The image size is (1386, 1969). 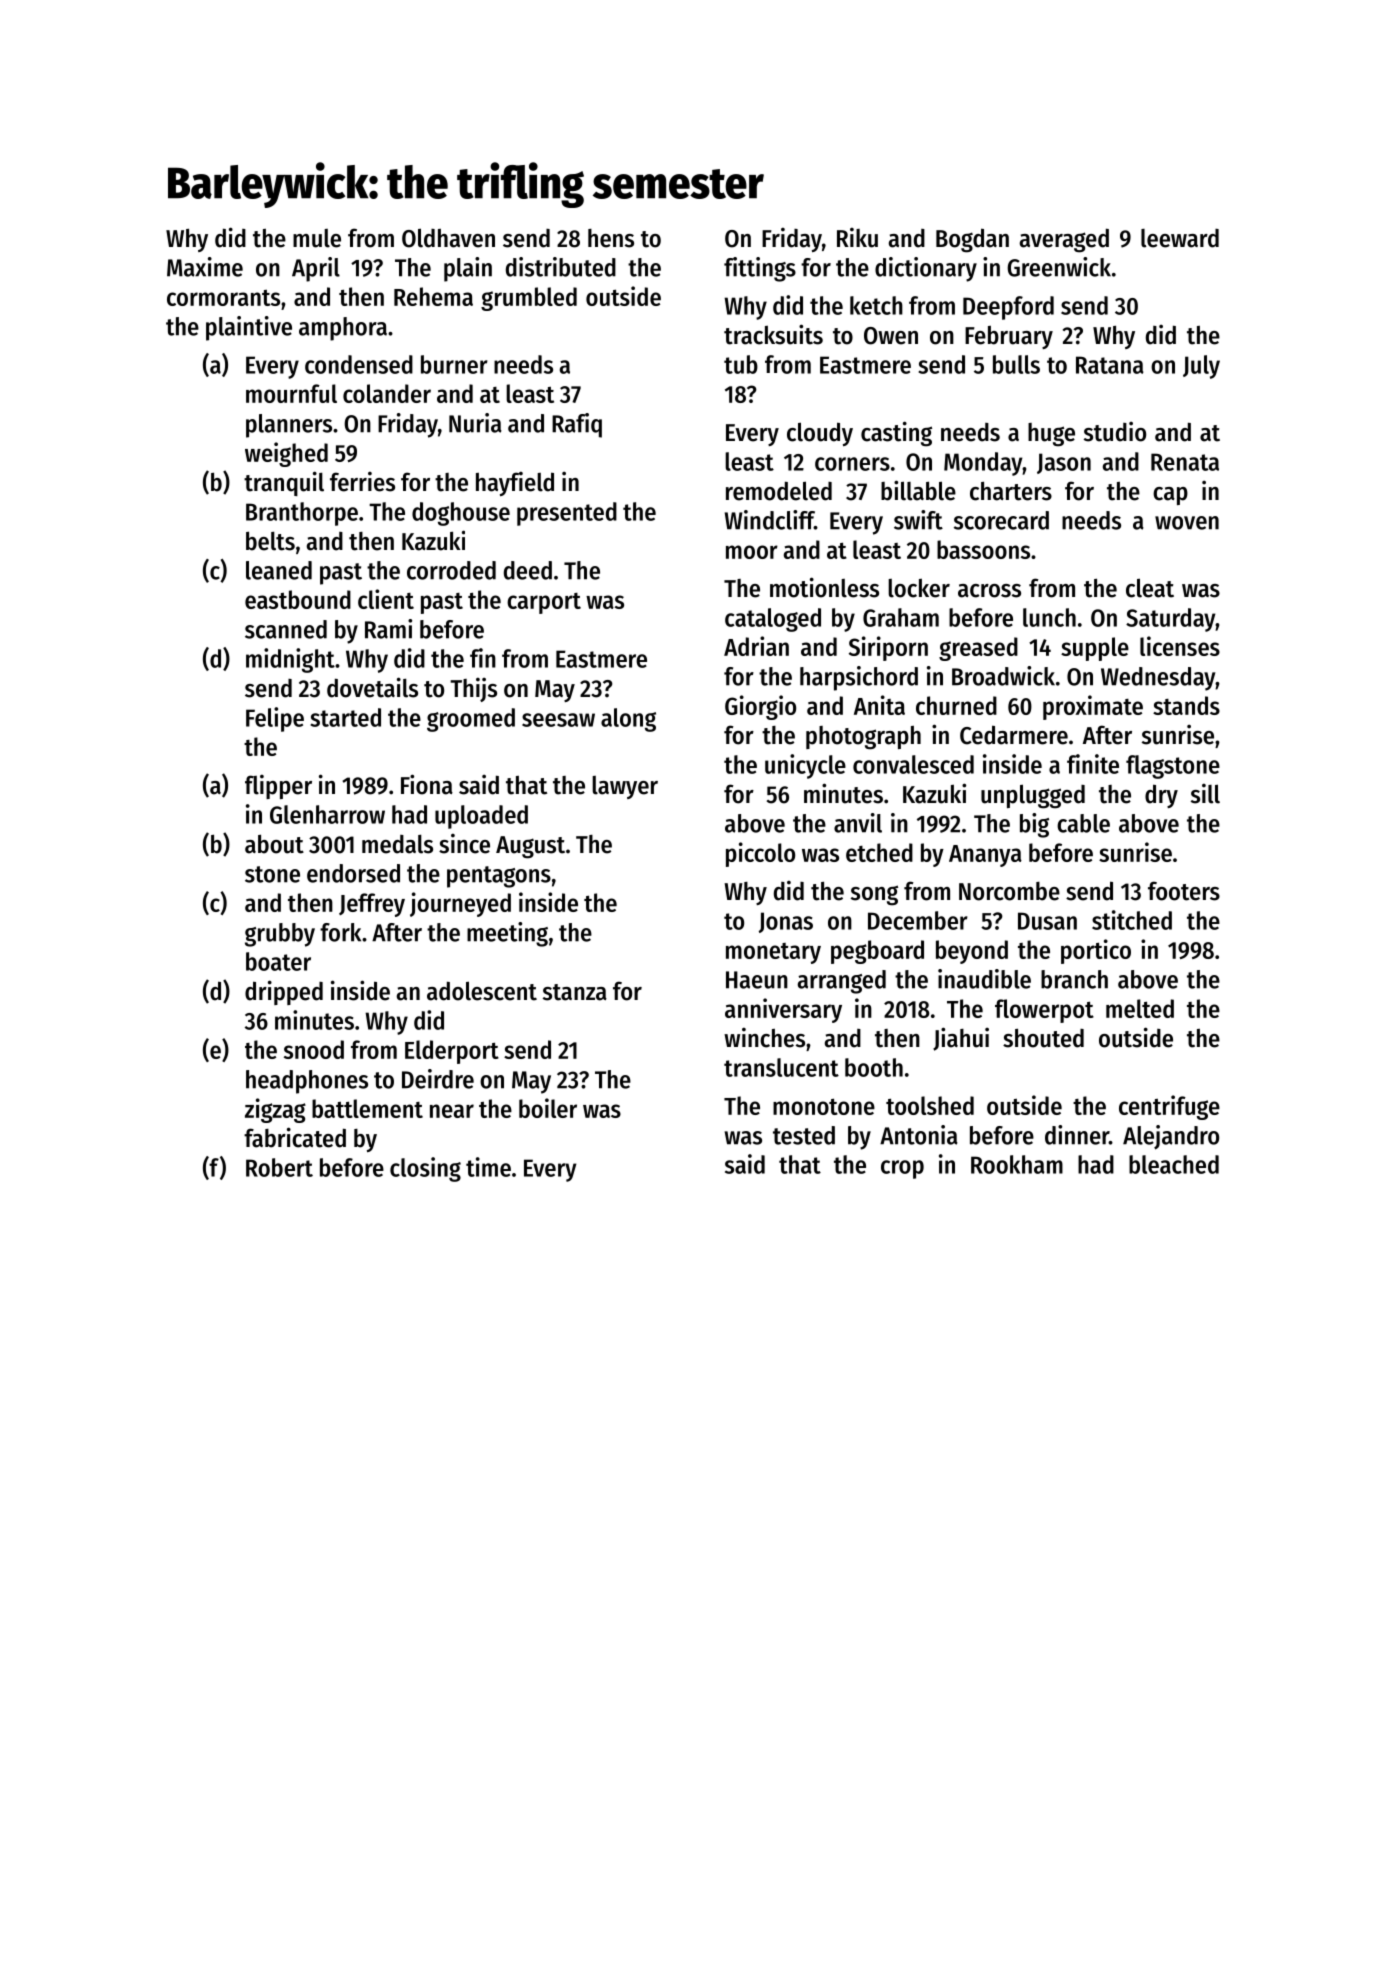 What do you see at coordinates (972, 240) in the screenshot?
I see `Bogdan` at bounding box center [972, 240].
